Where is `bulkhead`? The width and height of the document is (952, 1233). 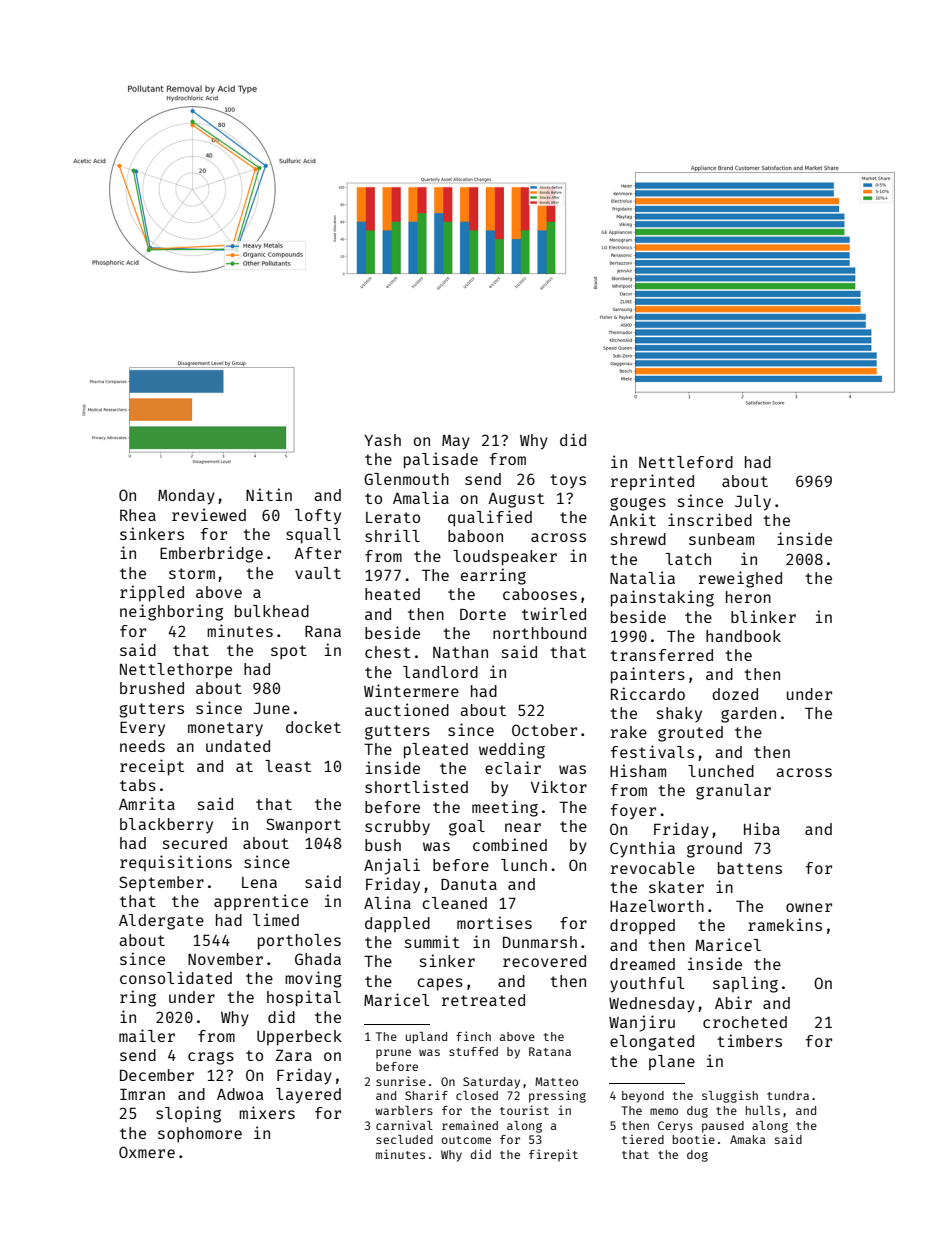 bulkhead is located at coordinates (272, 611).
